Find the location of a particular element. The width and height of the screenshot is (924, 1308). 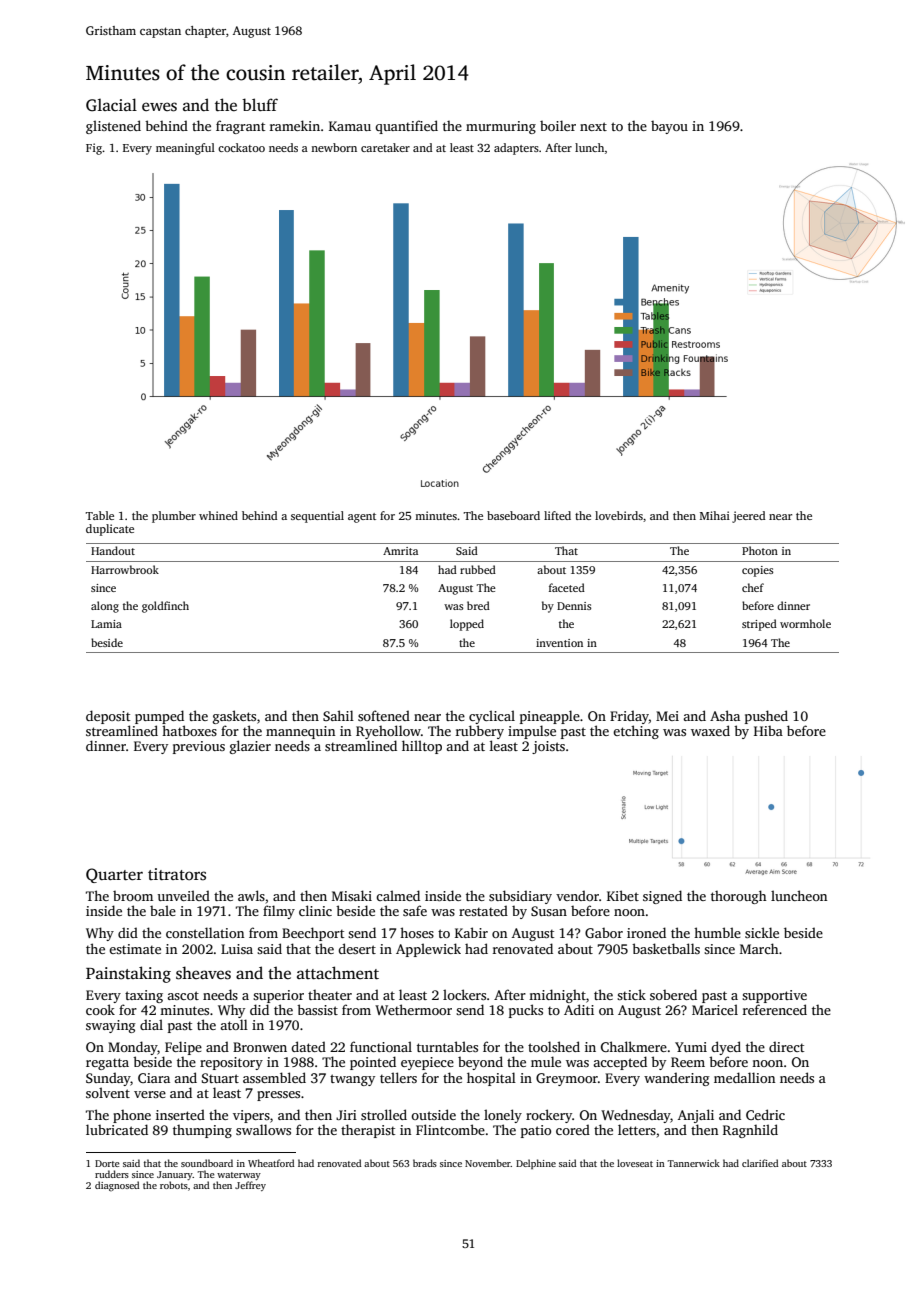

brads is located at coordinates (425, 1163).
